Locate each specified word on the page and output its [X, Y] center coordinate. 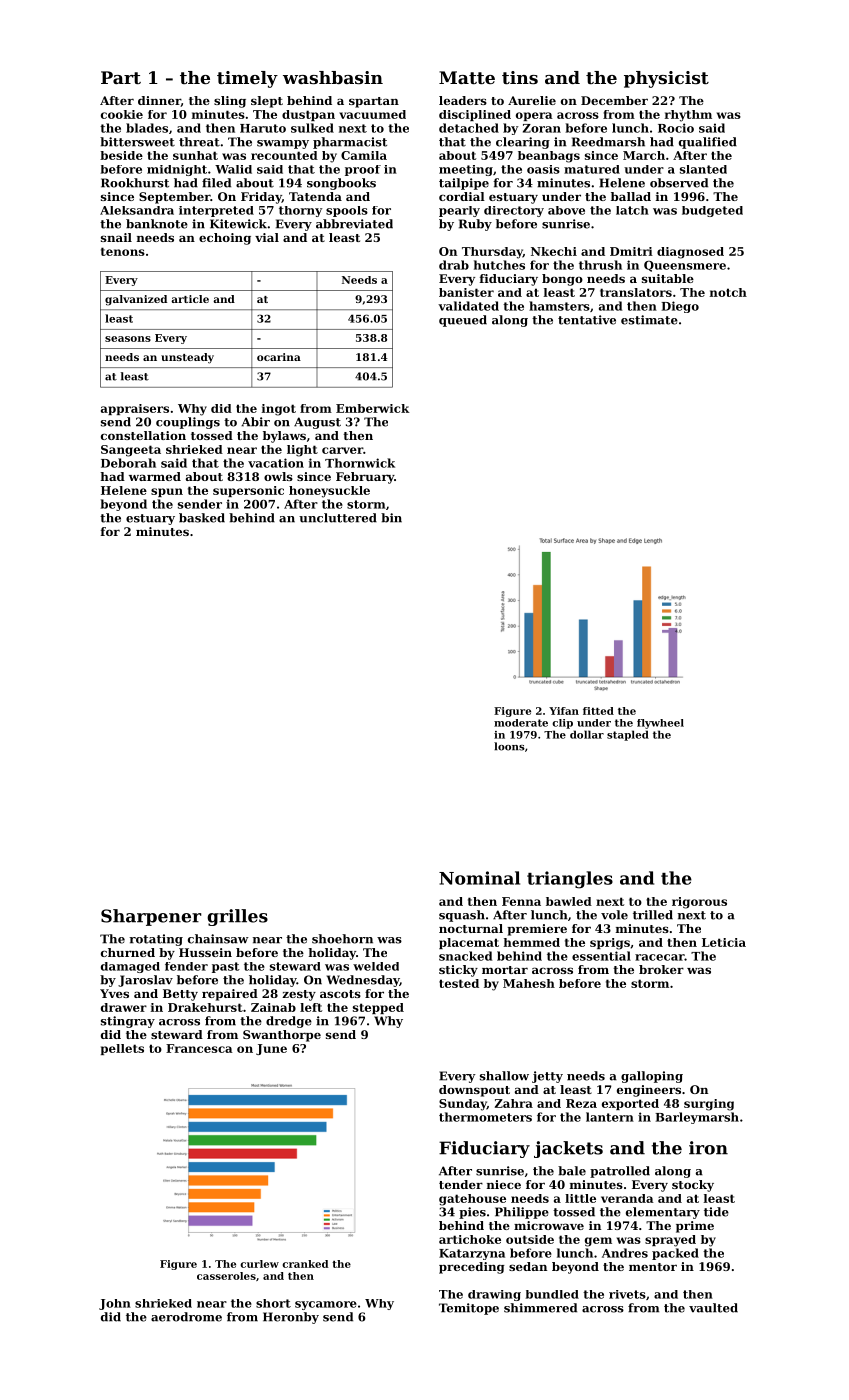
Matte [467, 77]
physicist [666, 79]
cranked [305, 1264]
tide [716, 1212]
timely [247, 79]
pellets [122, 1049]
